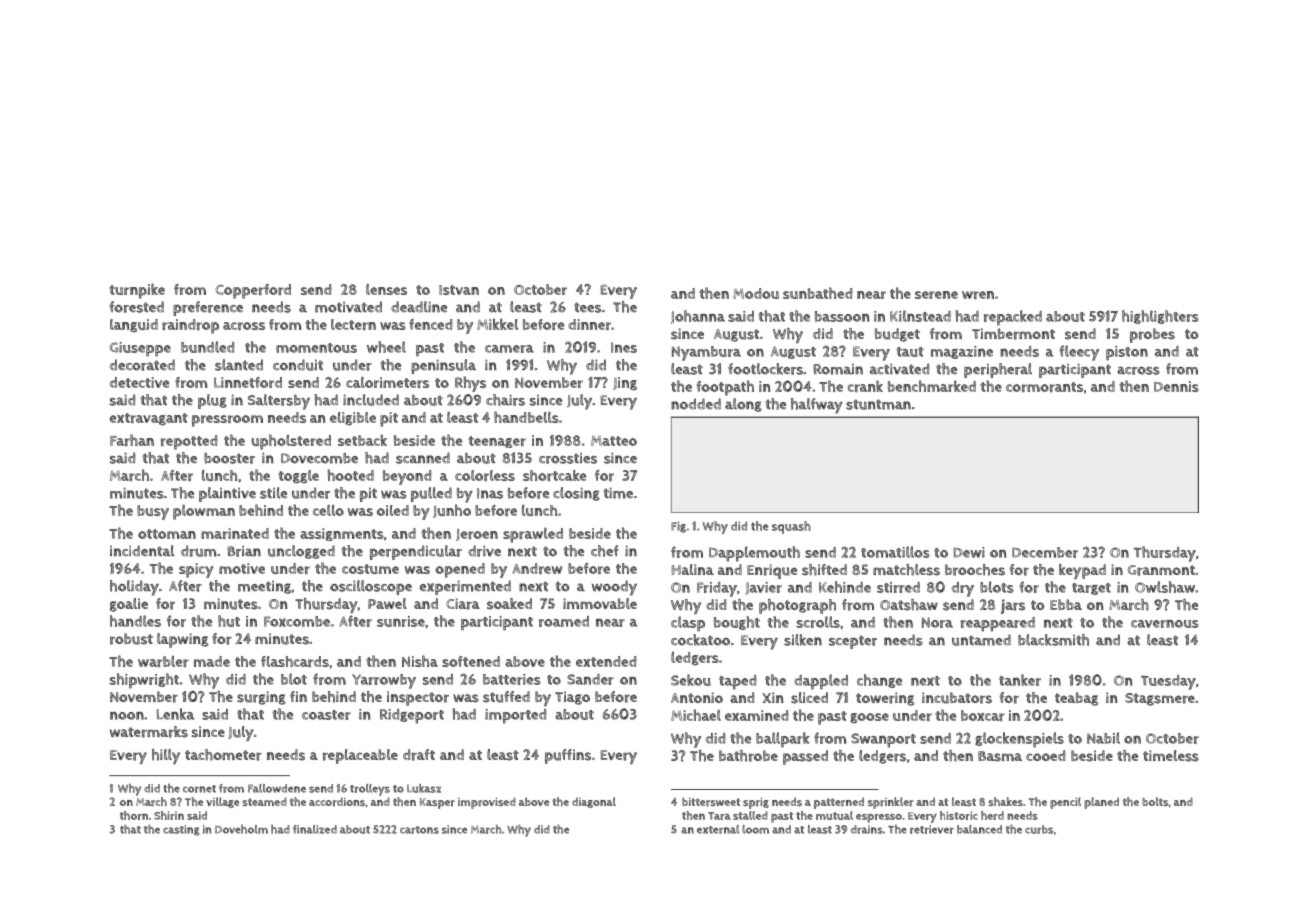 This image has height=924, width=1308. I want to click on incidental, so click(142, 551).
